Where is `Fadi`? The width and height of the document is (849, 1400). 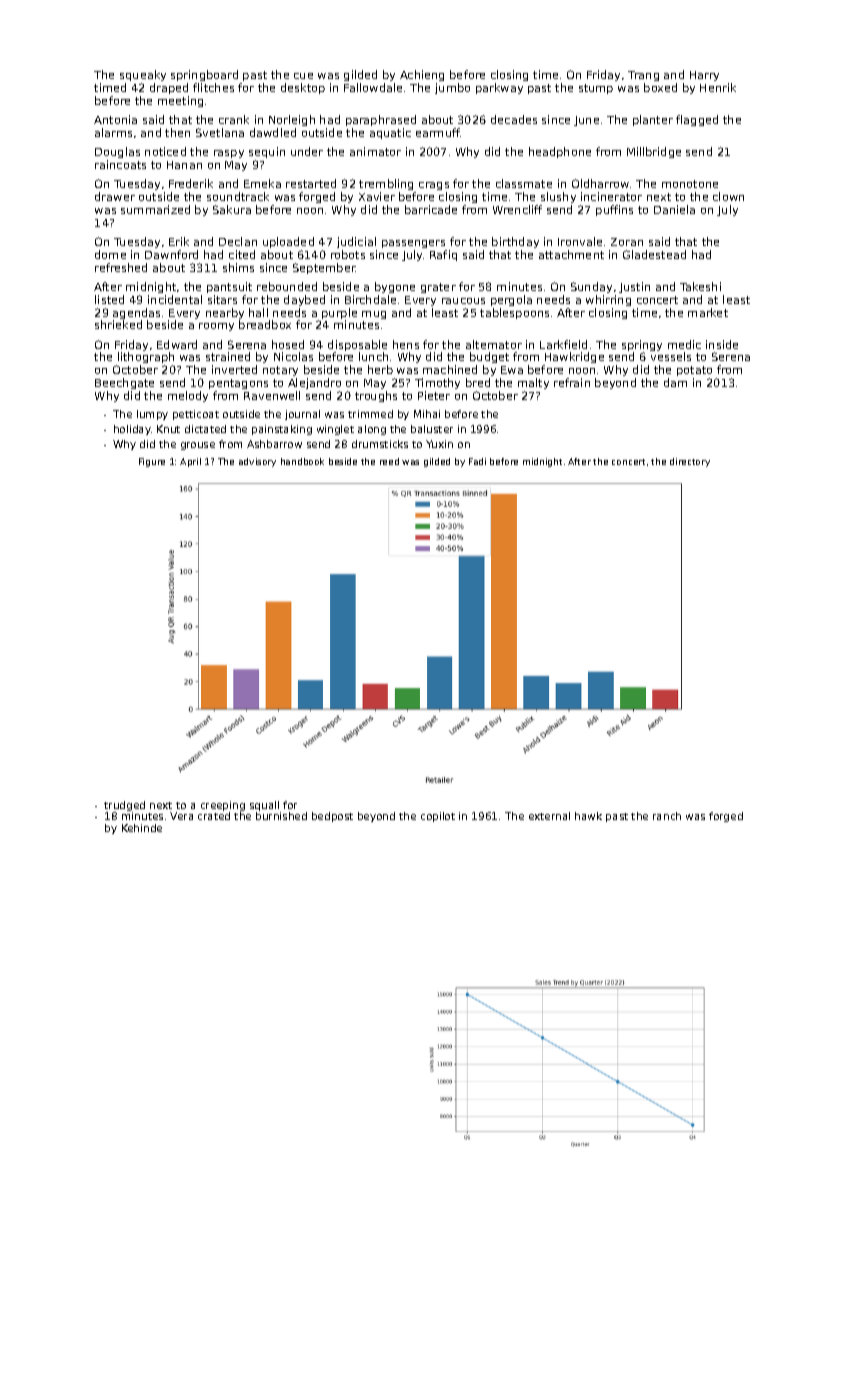
Fadi is located at coordinates (477, 461).
